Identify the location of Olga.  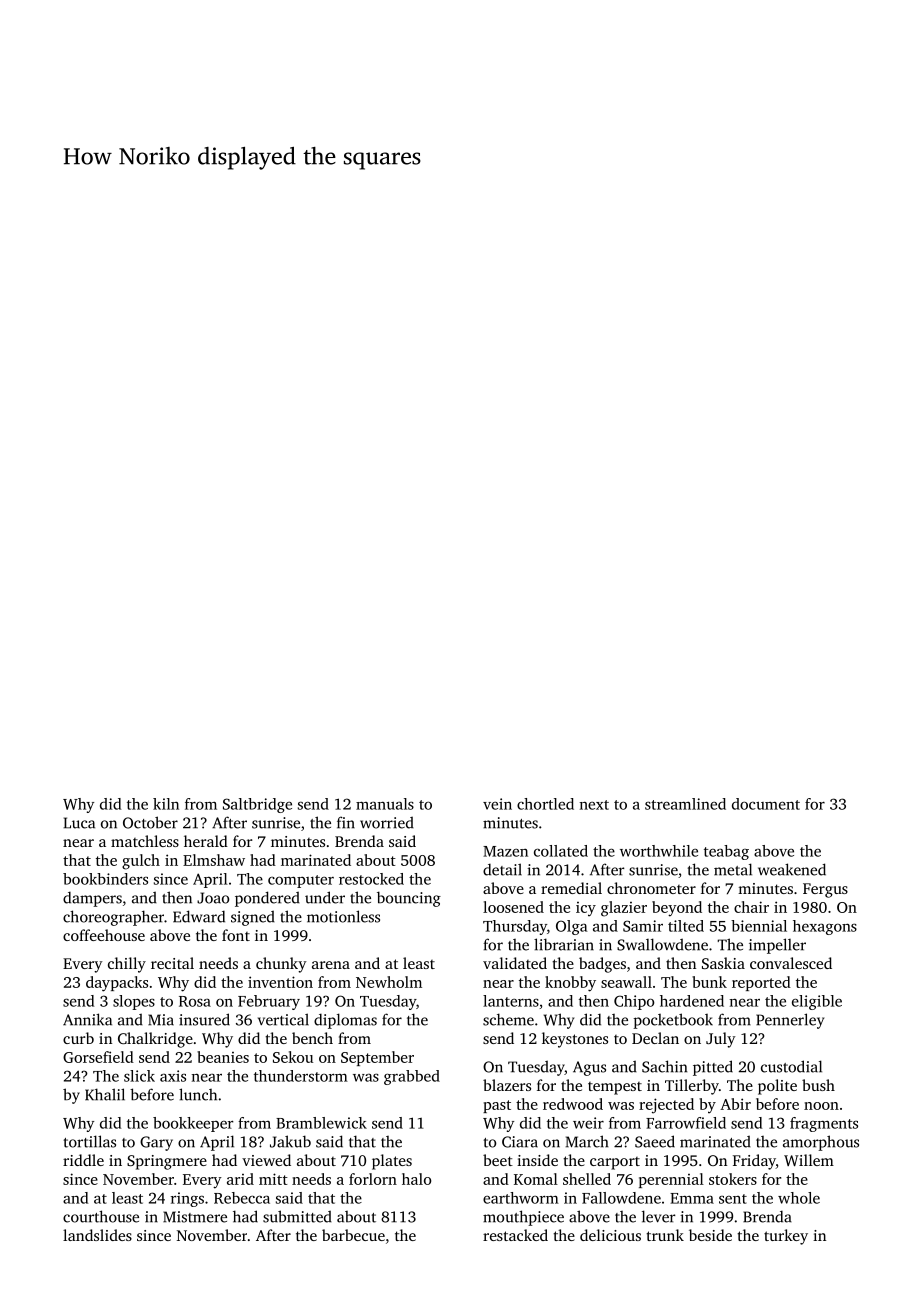
(572, 927).
